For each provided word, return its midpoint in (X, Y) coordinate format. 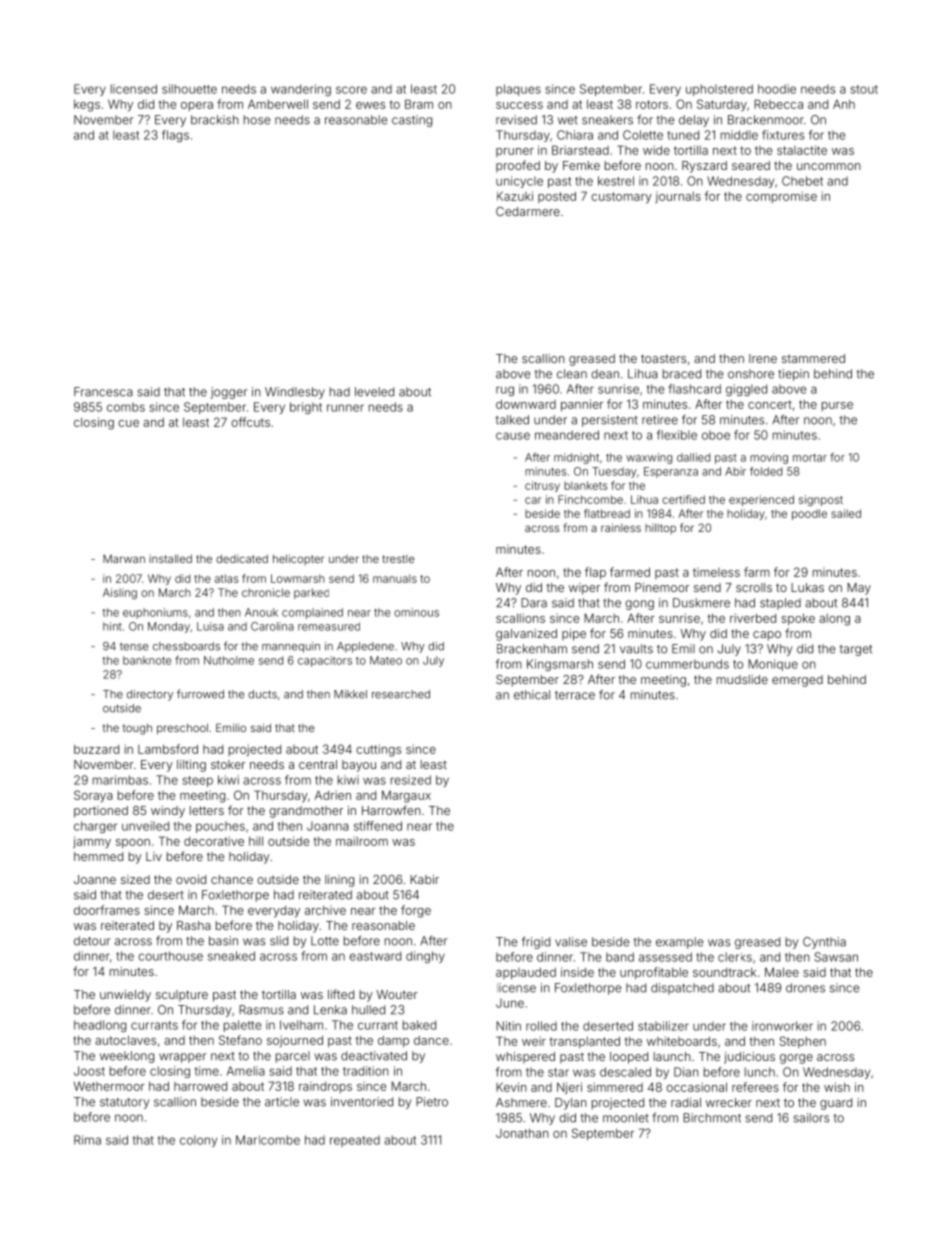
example (680, 943)
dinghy (425, 957)
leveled (374, 392)
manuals (395, 578)
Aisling (120, 593)
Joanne (95, 879)
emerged (797, 681)
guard (836, 1104)
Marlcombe (268, 1140)
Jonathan (522, 1133)
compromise (781, 197)
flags (175, 136)
